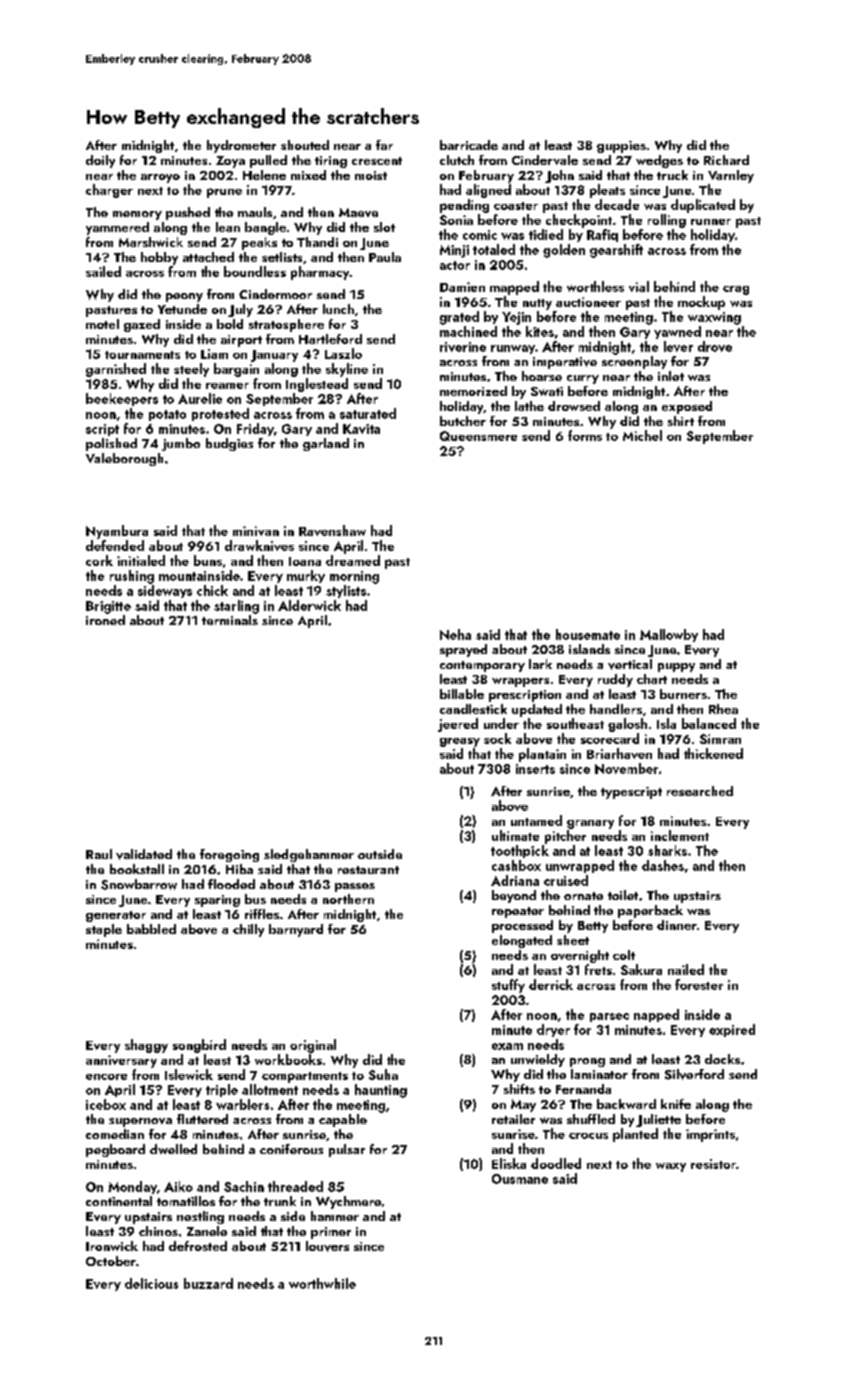 Image resolution: width=849 pixels, height=1400 pixels. What do you see at coordinates (112, 1246) in the page?
I see `Ironwick` at bounding box center [112, 1246].
